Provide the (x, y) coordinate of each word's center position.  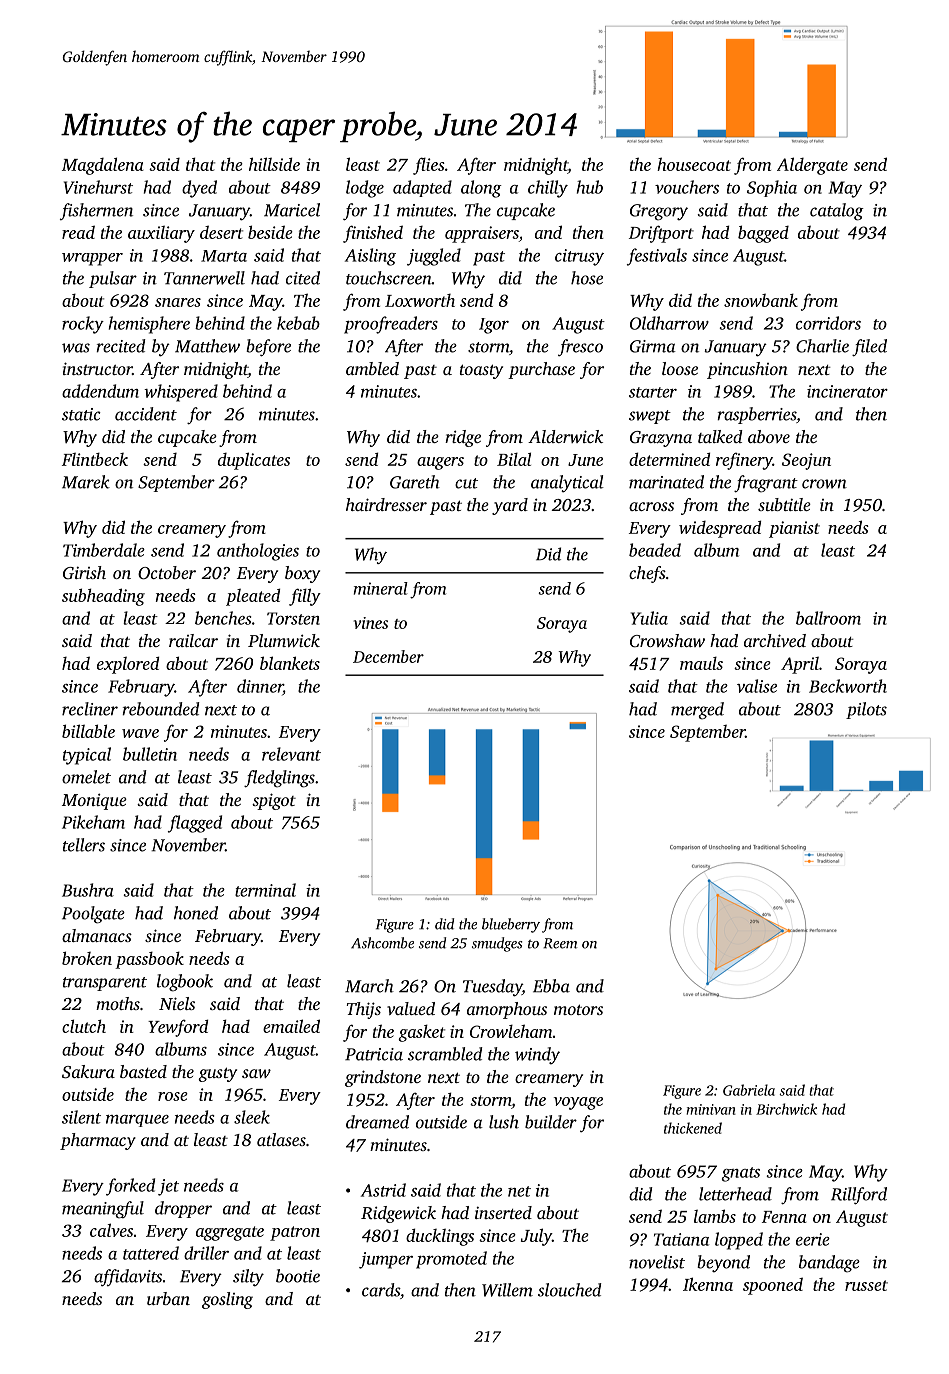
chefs (647, 574)
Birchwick (786, 1109)
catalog (837, 212)
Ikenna (708, 1284)
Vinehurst (98, 187)
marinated (666, 482)
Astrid (383, 1190)
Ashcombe (382, 943)
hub (590, 187)
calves (111, 1230)
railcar (193, 640)
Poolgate (93, 915)
